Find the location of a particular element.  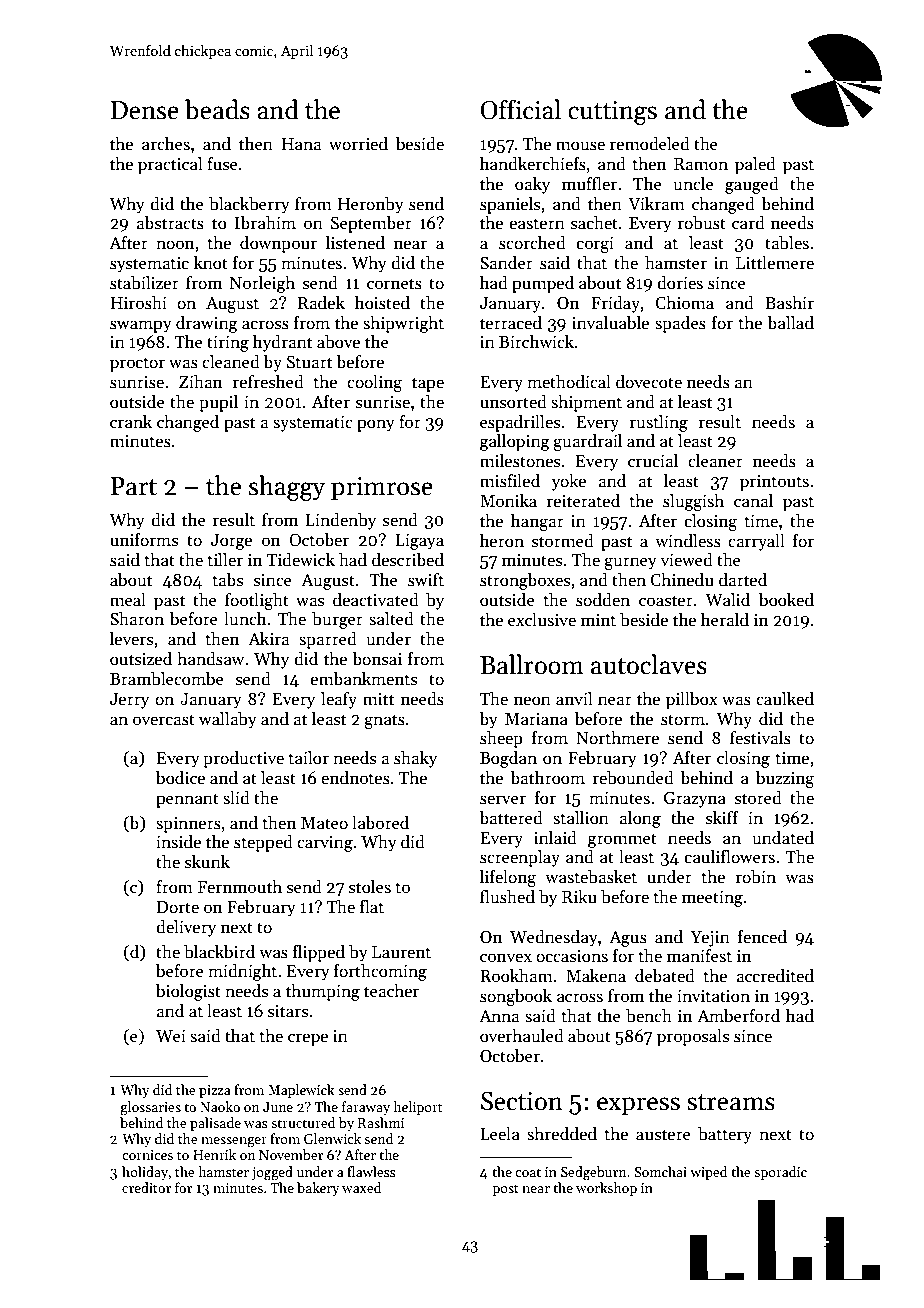

sheep is located at coordinates (501, 739).
